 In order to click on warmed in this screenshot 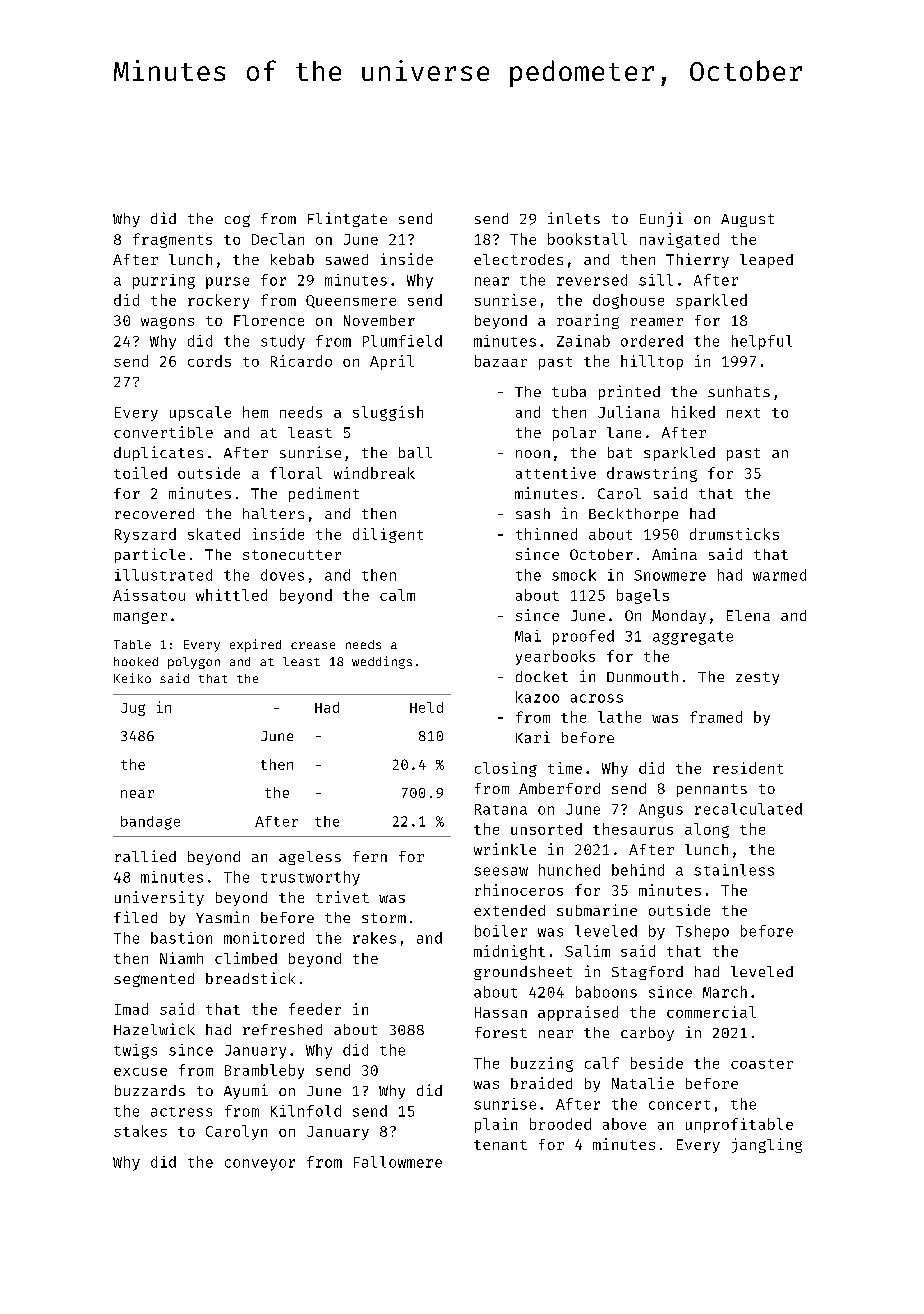, I will do `click(779, 575)`.
